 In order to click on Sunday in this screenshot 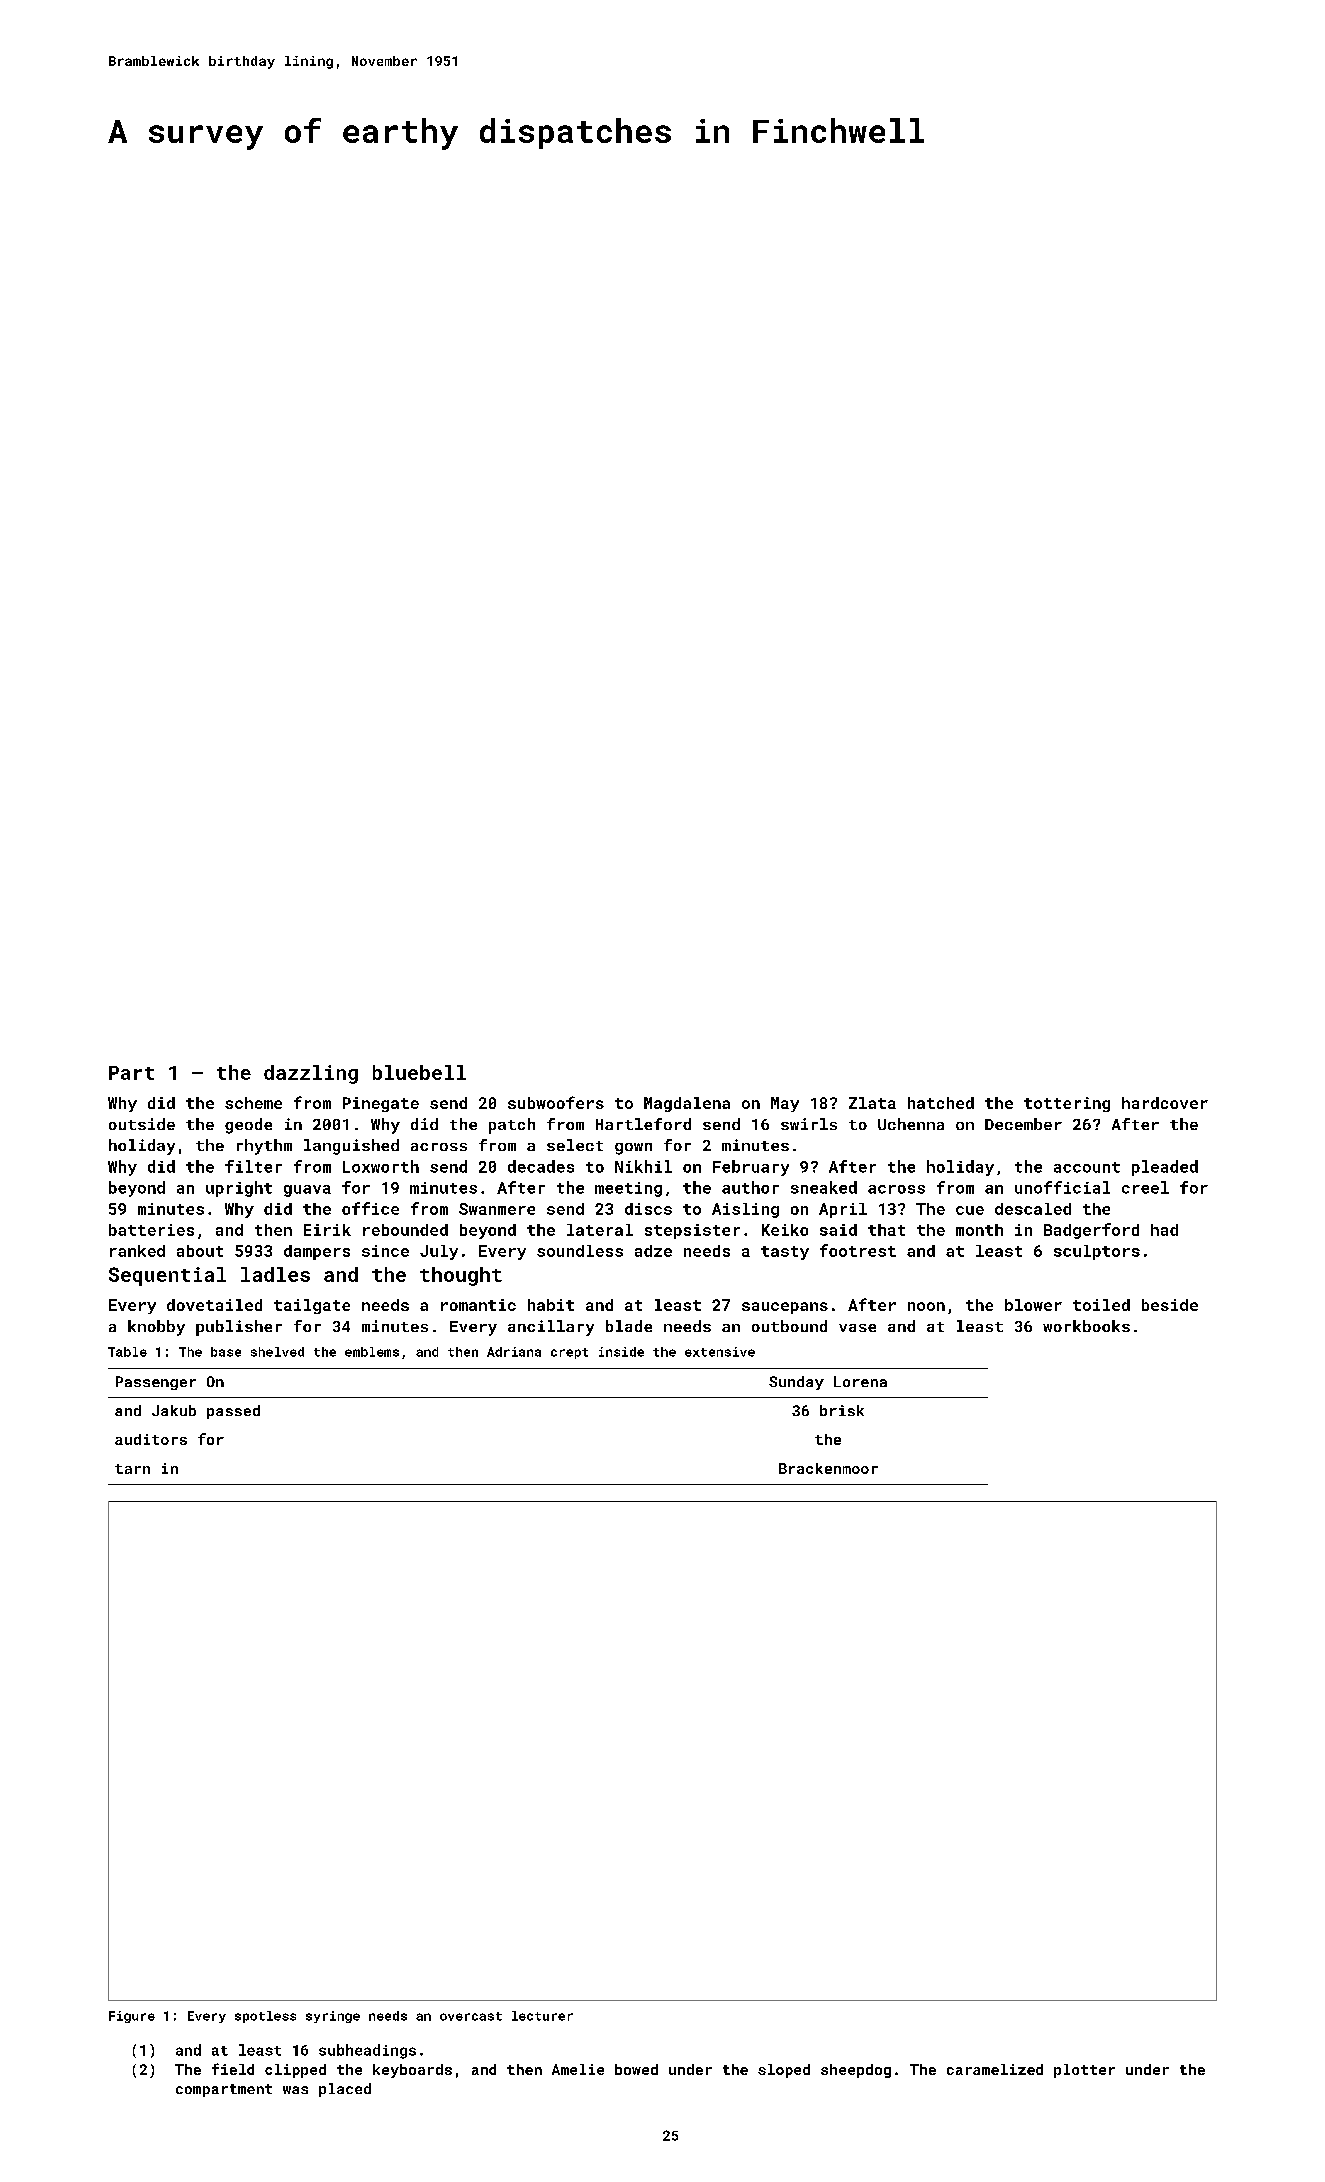, I will do `click(796, 1383)`.
